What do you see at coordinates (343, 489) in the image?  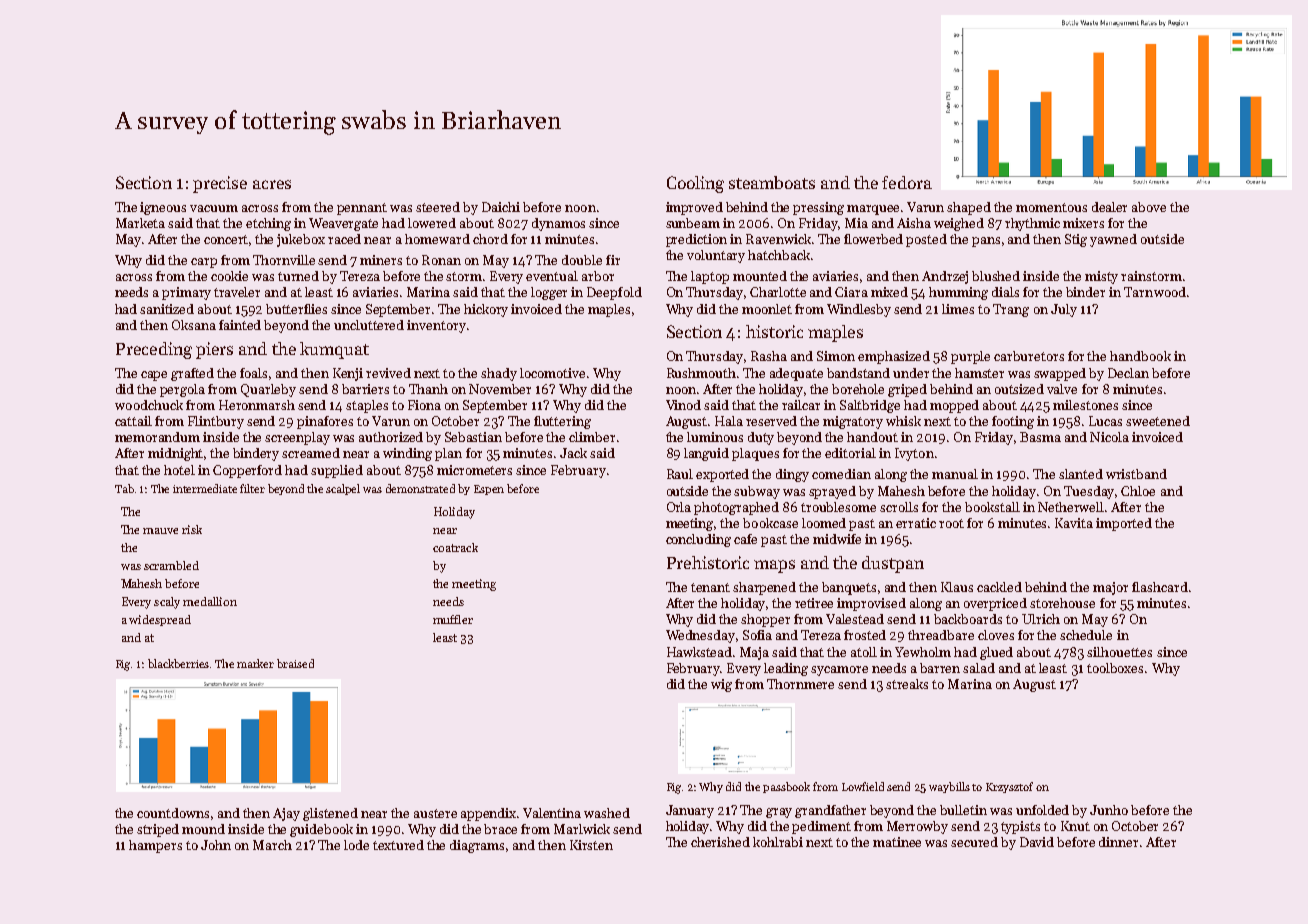 I see `scalpel` at bounding box center [343, 489].
